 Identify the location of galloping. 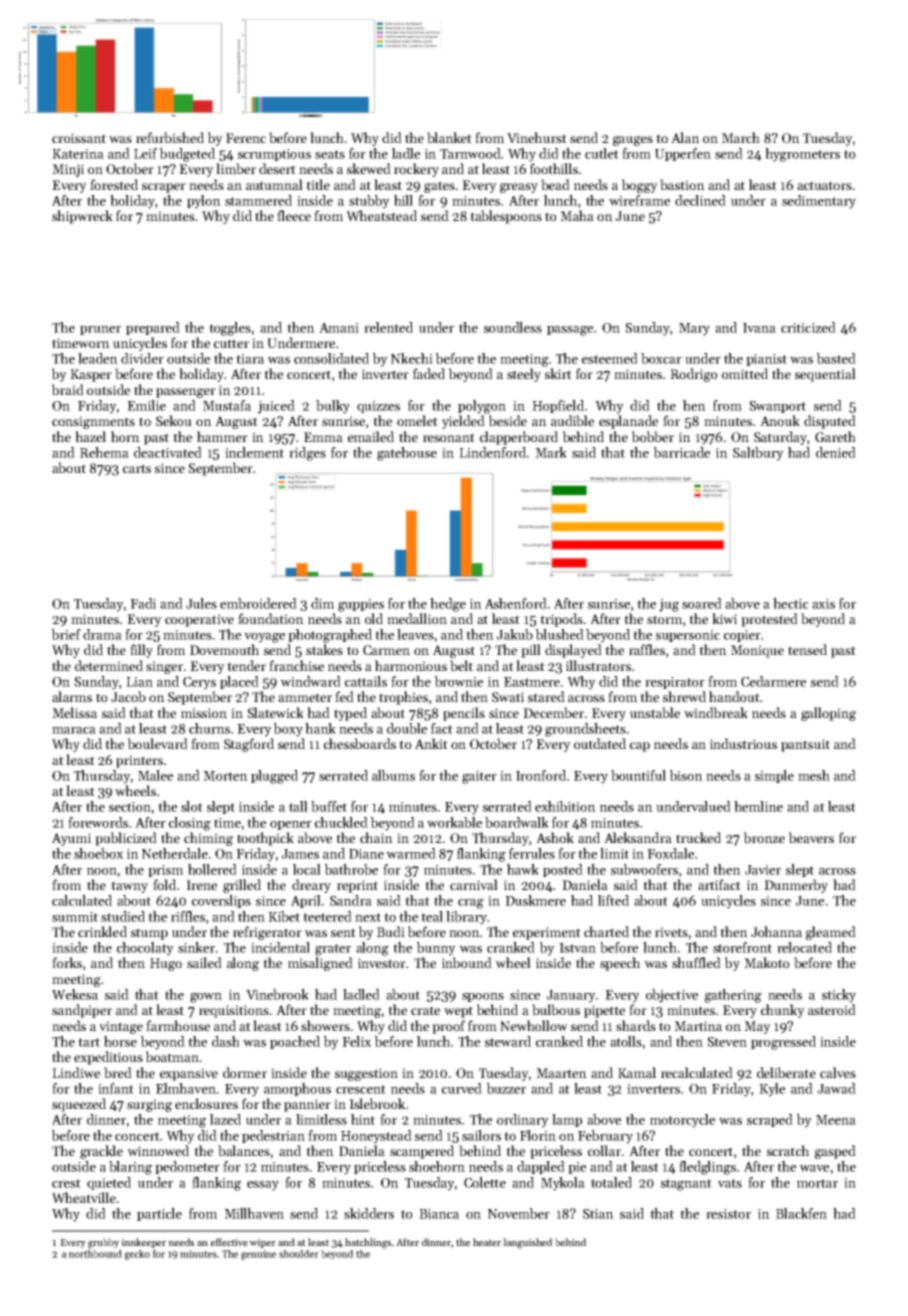
(828, 714).
